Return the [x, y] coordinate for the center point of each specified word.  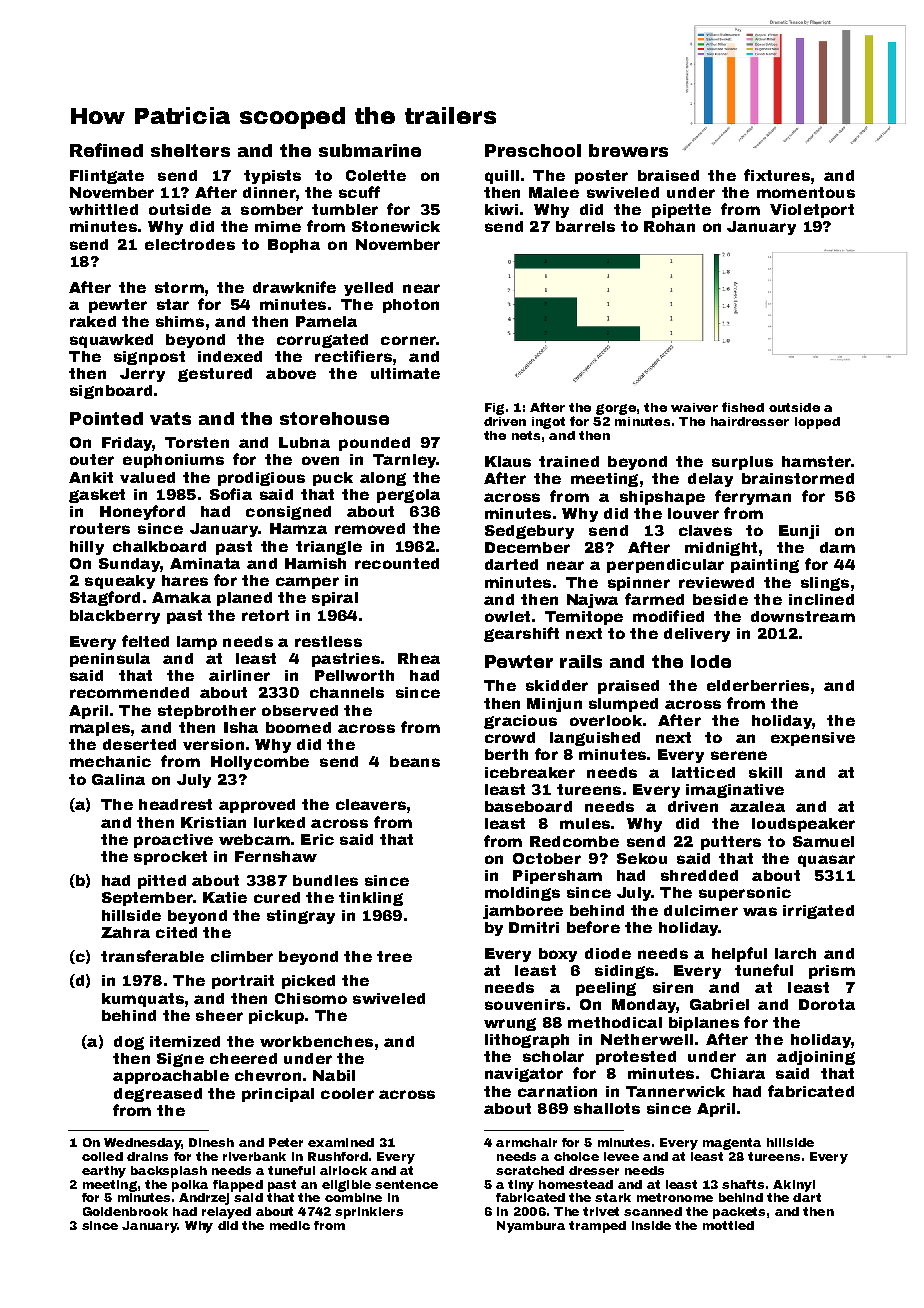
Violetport [812, 211]
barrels [585, 226]
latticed [703, 772]
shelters [190, 150]
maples [100, 729]
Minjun [554, 705]
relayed [226, 1213]
